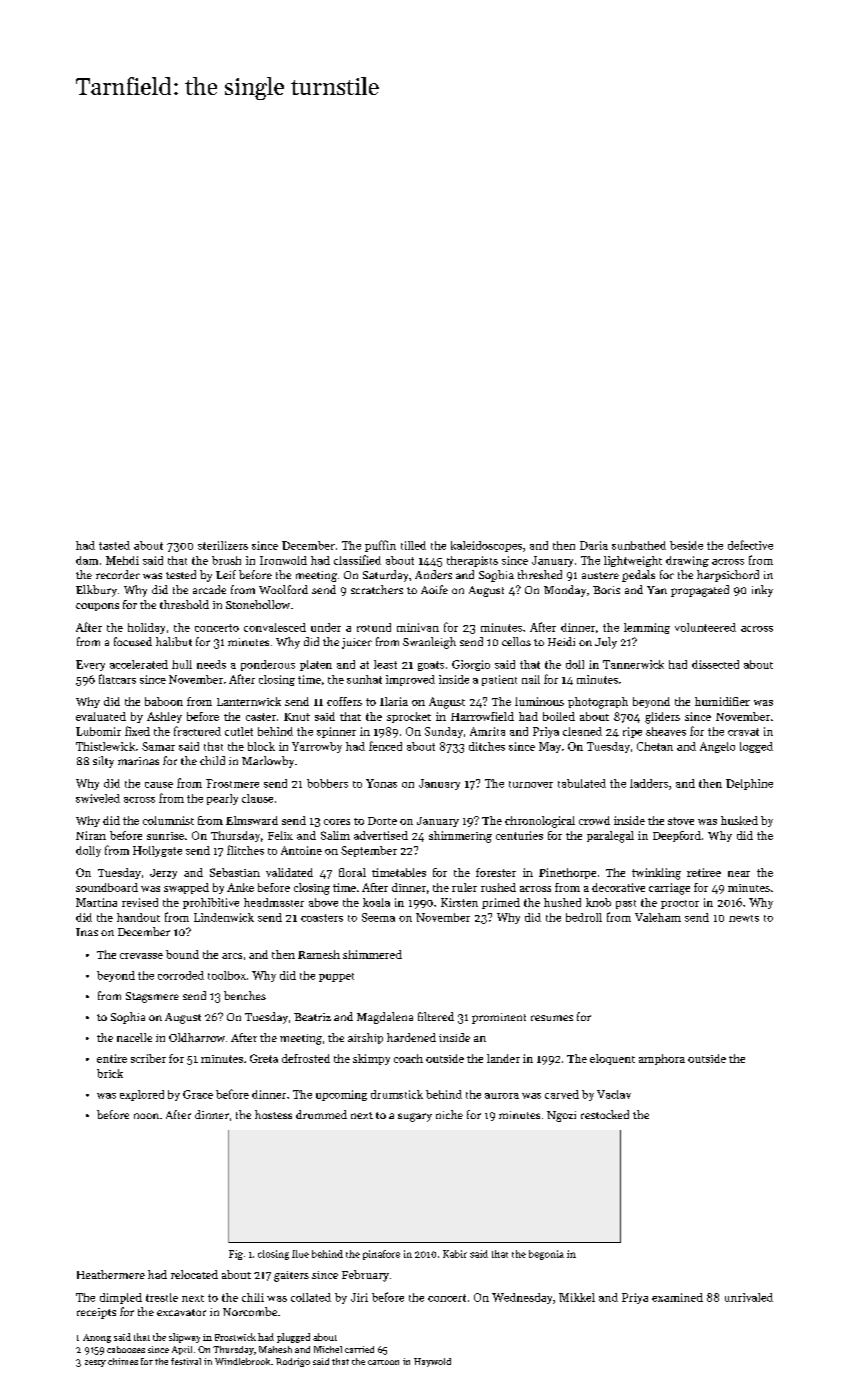  What do you see at coordinates (433, 574) in the screenshot?
I see `Anders` at bounding box center [433, 574].
